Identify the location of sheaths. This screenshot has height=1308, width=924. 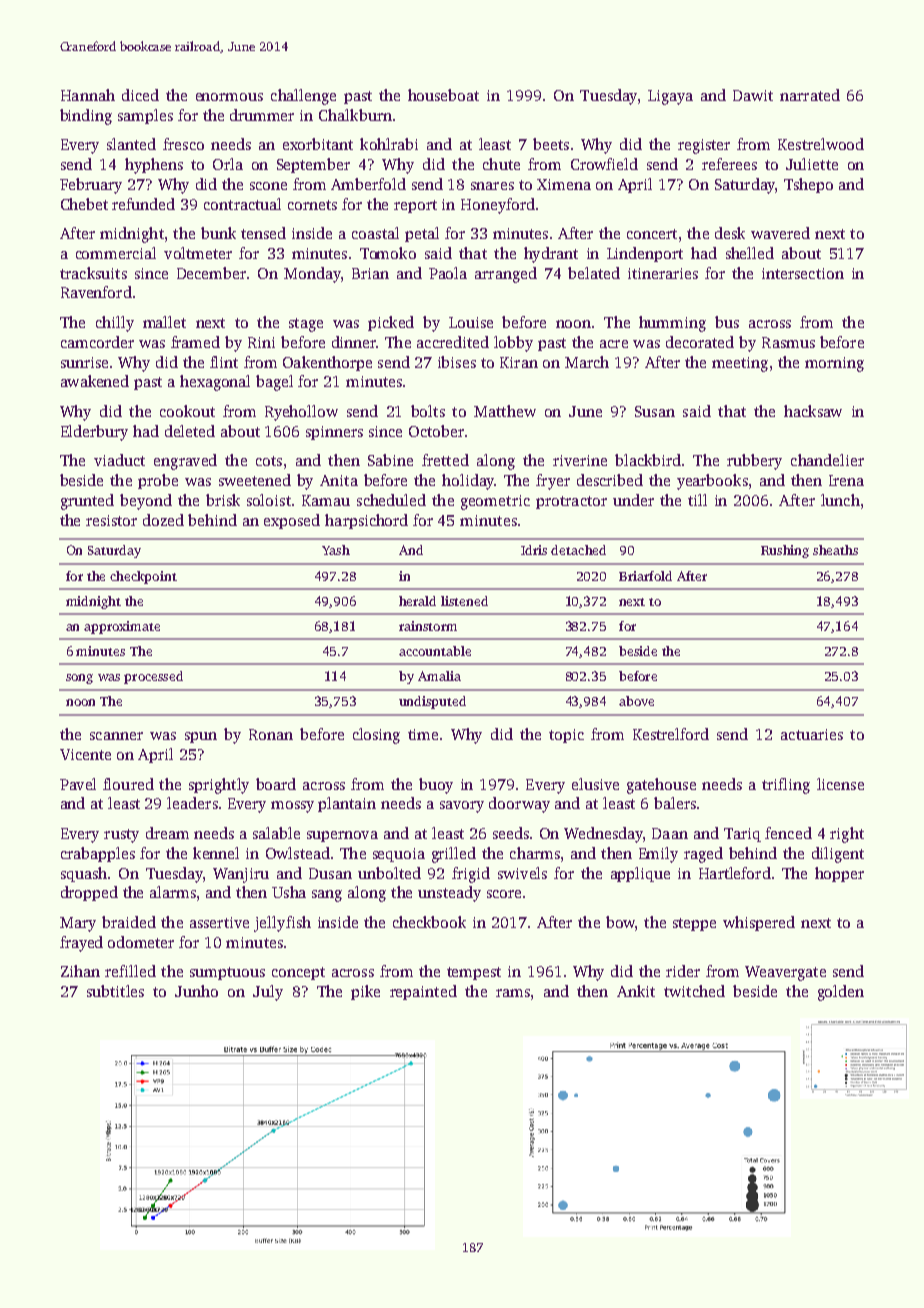
(835, 550).
